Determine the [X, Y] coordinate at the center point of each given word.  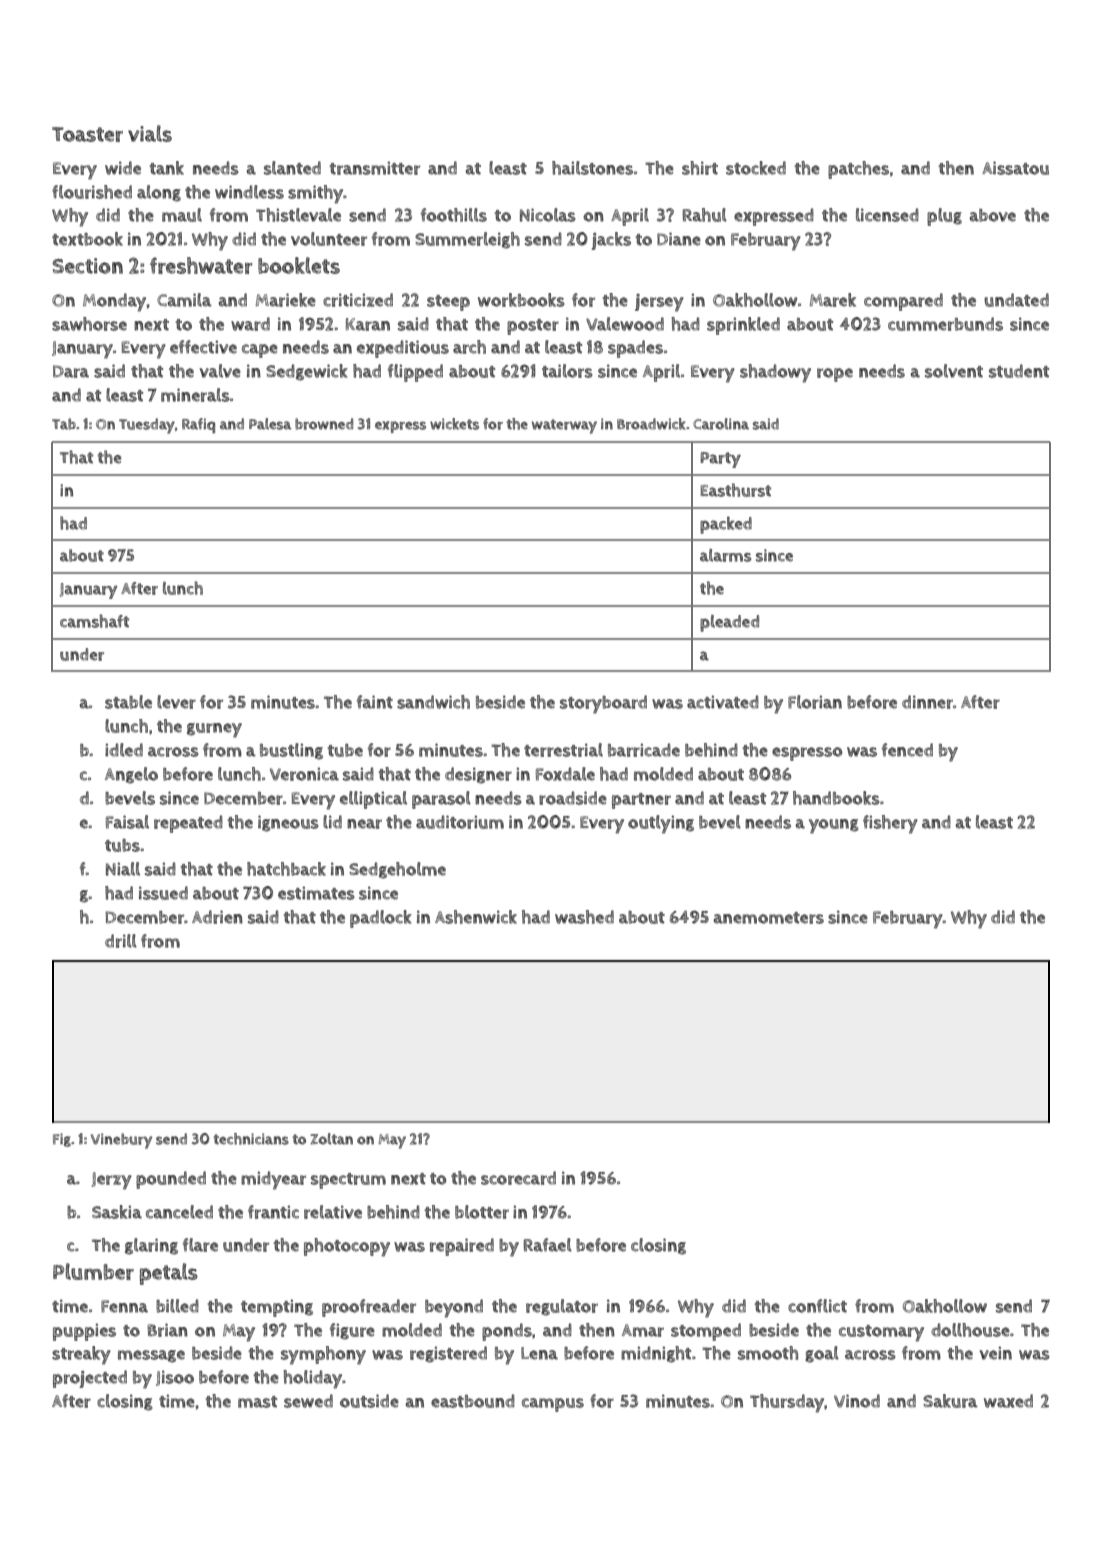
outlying [661, 824]
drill [121, 941]
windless [249, 192]
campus [553, 1405]
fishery [890, 824]
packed [726, 525]
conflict [817, 1306]
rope [835, 375]
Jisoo [175, 1378]
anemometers [769, 918]
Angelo [131, 775]
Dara [71, 371]
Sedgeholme [397, 870]
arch [469, 347]
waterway [564, 426]
